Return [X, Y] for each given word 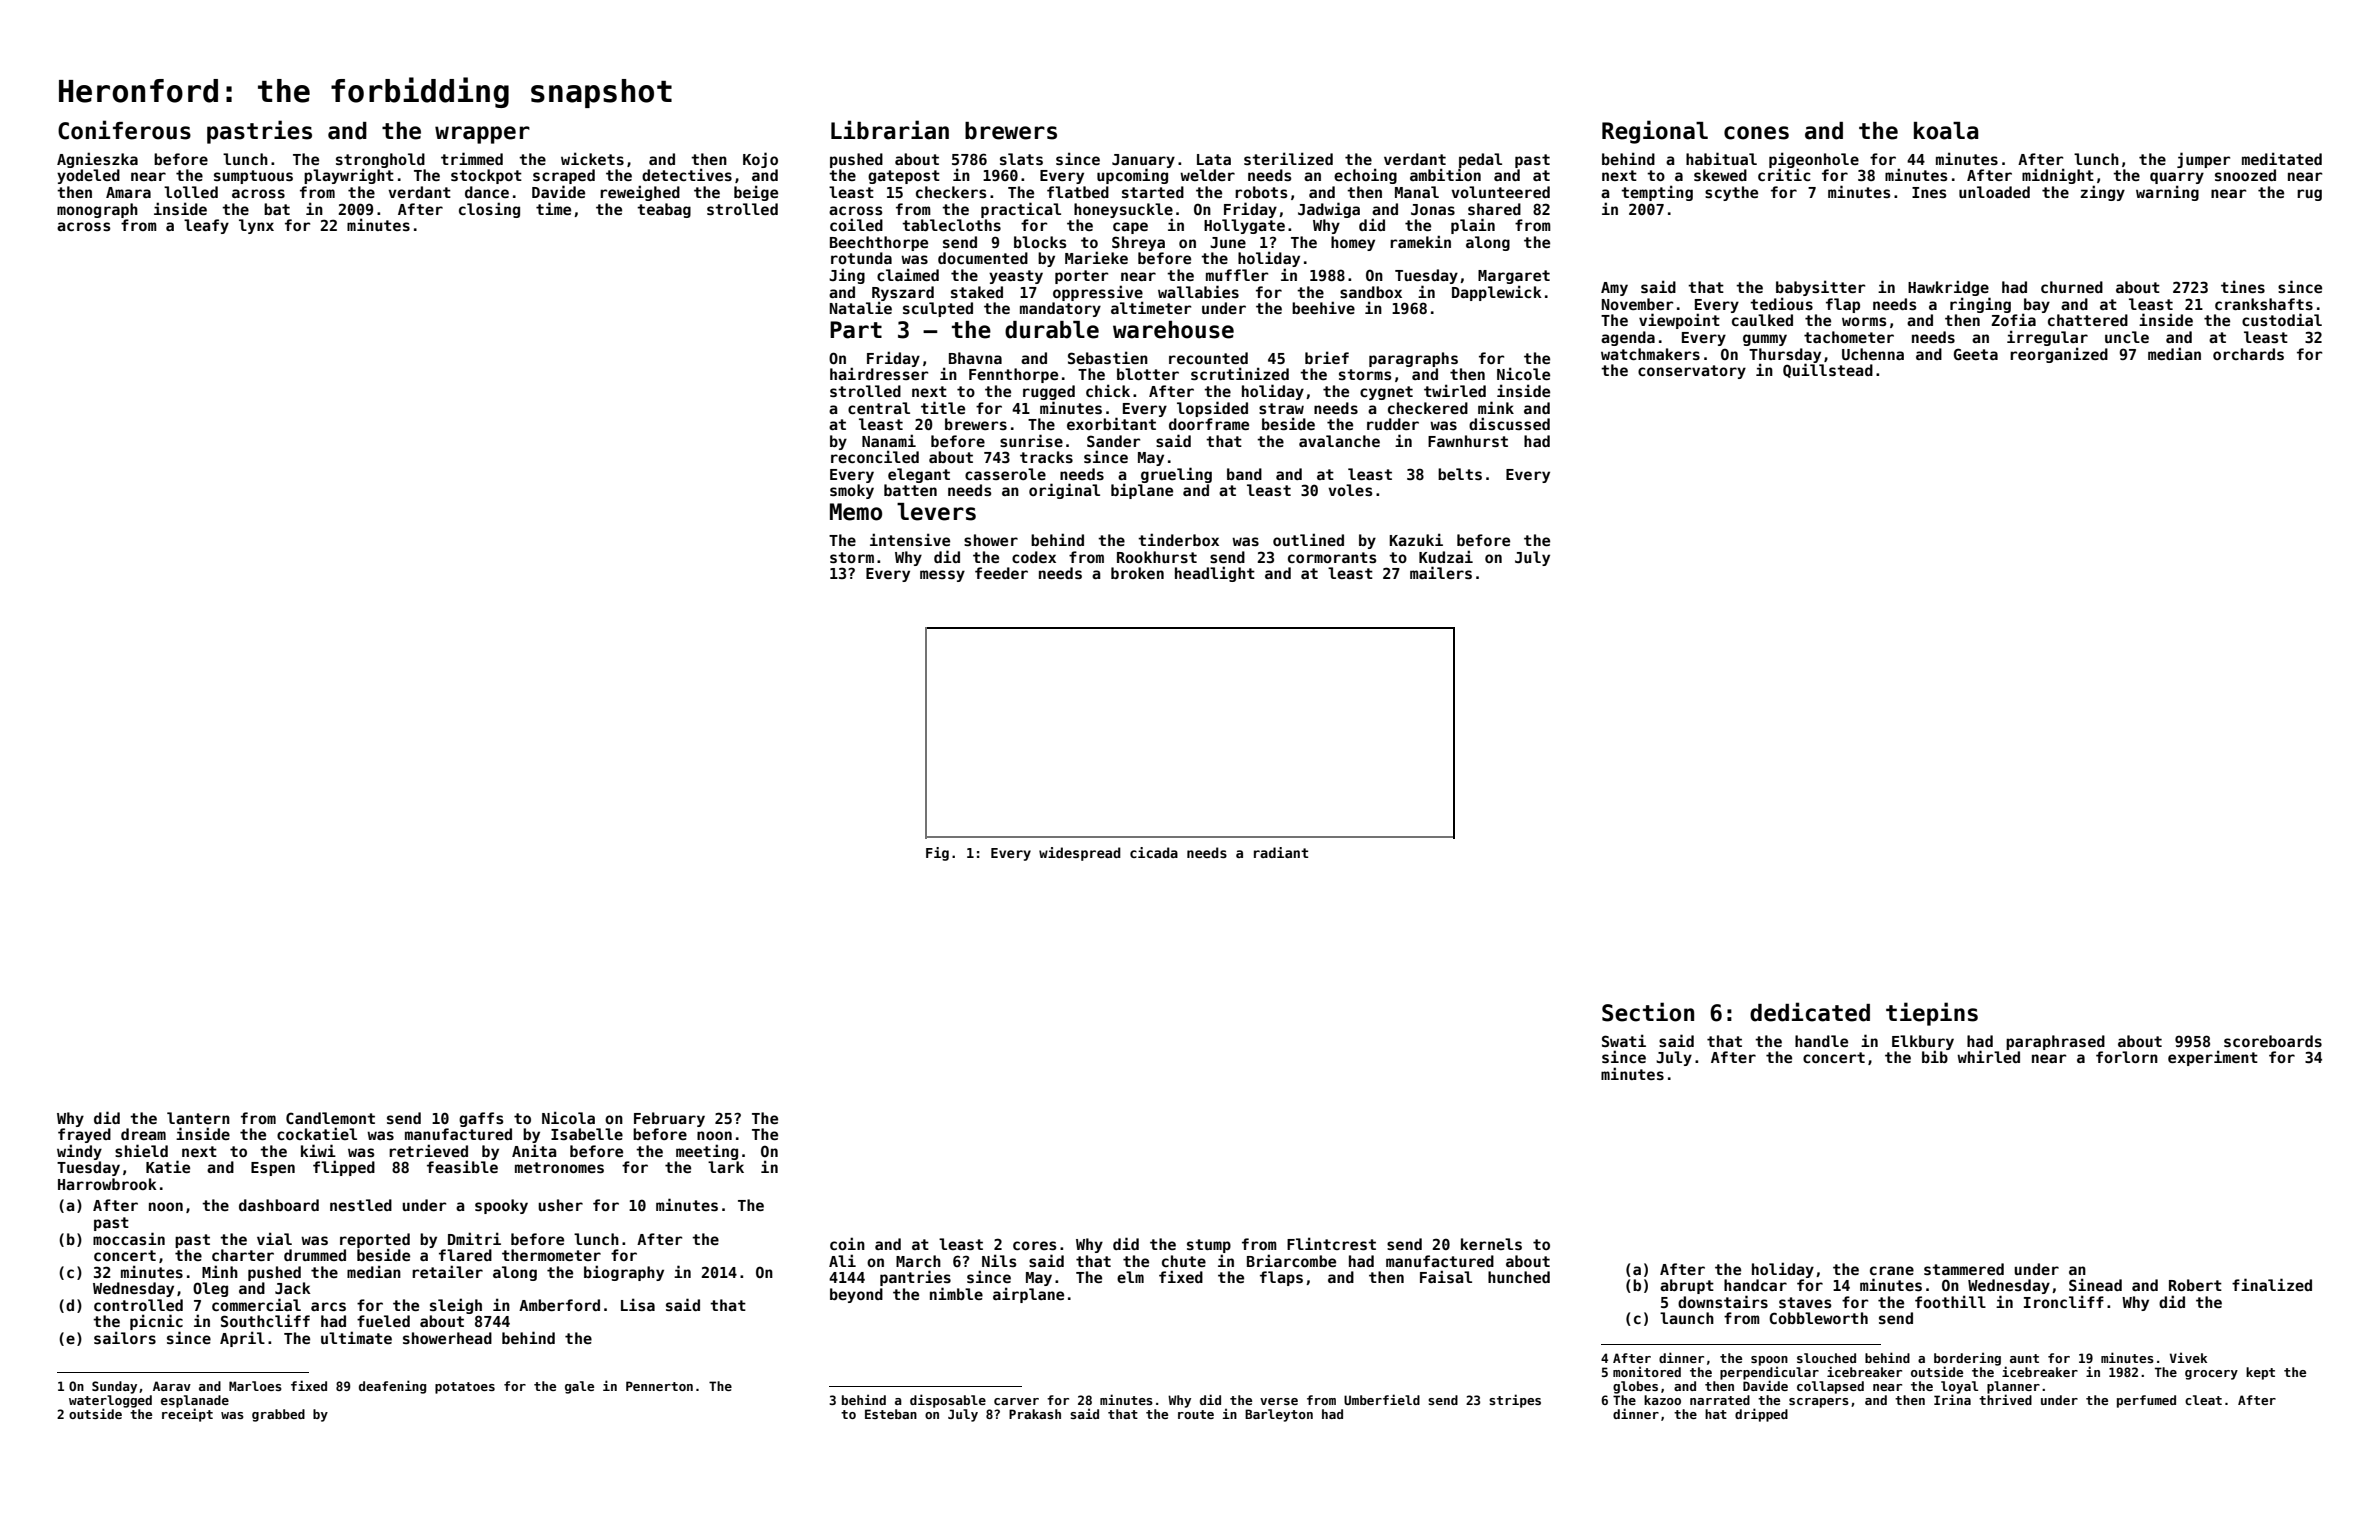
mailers [1441, 572]
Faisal [1446, 1276]
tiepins [1932, 1014]
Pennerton [659, 1386]
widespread [1080, 854]
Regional [1655, 132]
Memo [856, 512]
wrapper [482, 135]
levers [936, 512]
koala [1946, 131]
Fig [937, 854]
